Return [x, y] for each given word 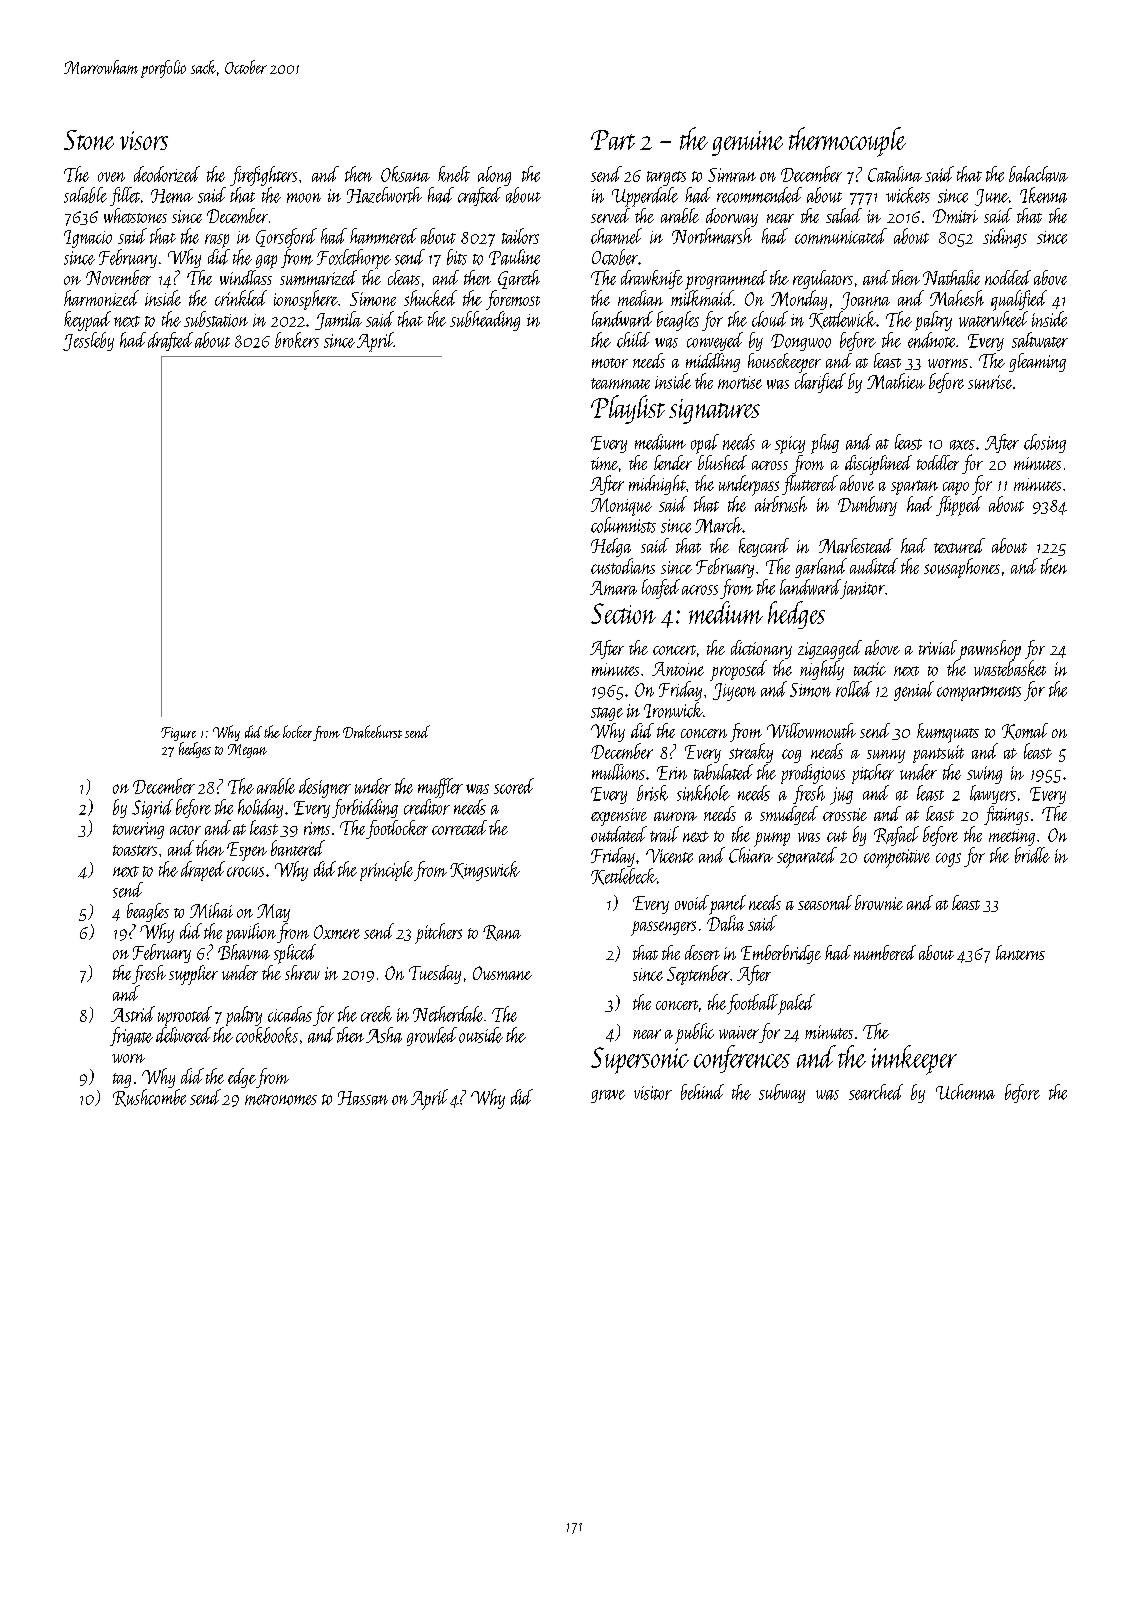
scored [514, 786]
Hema [172, 196]
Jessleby [88, 341]
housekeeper [784, 363]
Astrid [133, 1014]
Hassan [363, 1098]
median [640, 298]
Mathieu [896, 381]
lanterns [1020, 952]
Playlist [628, 409]
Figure [178, 734]
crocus [245, 872]
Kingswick [485, 871]
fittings [1006, 815]
